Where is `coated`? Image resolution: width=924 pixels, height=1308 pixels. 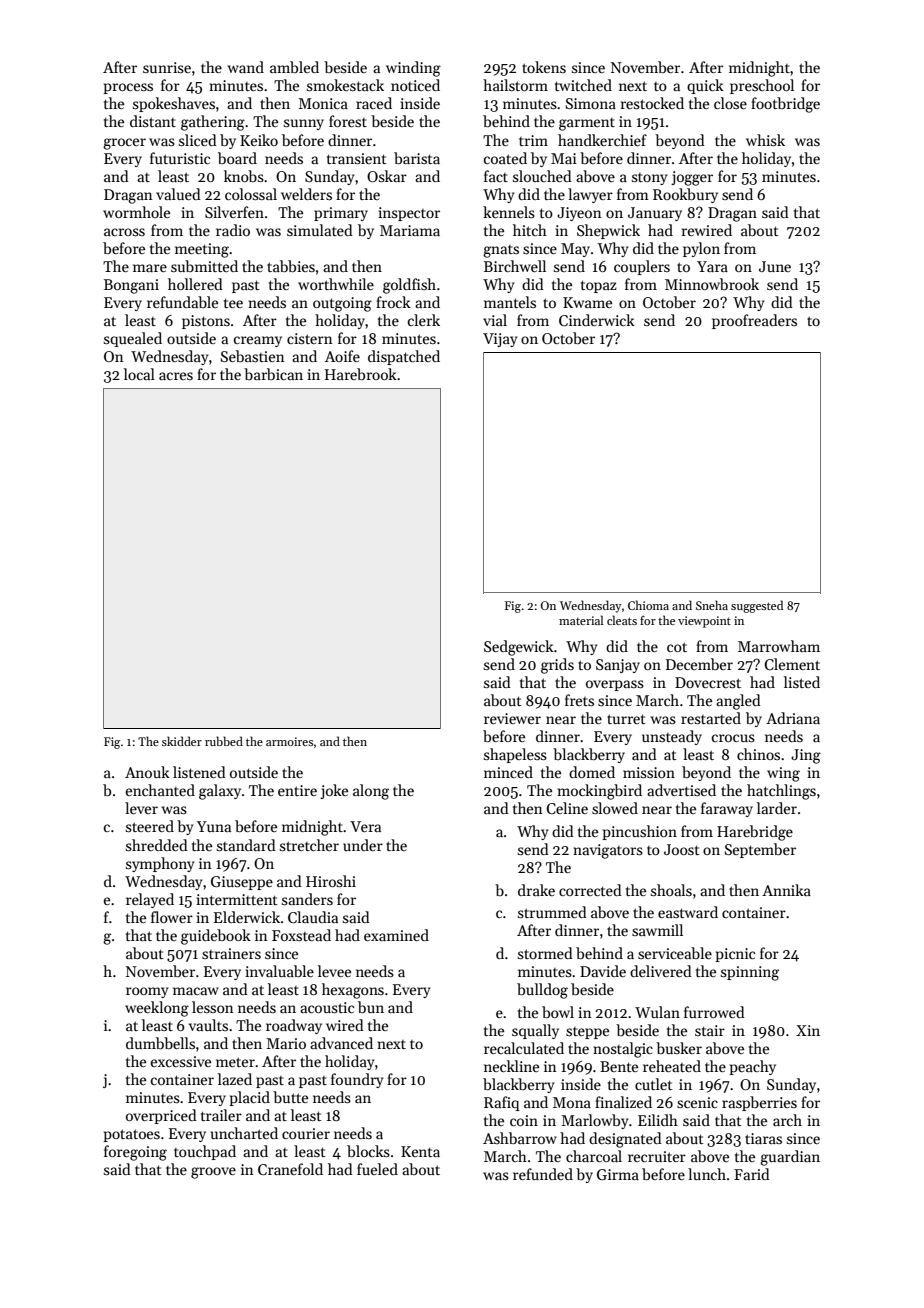
coated is located at coordinates (505, 158).
